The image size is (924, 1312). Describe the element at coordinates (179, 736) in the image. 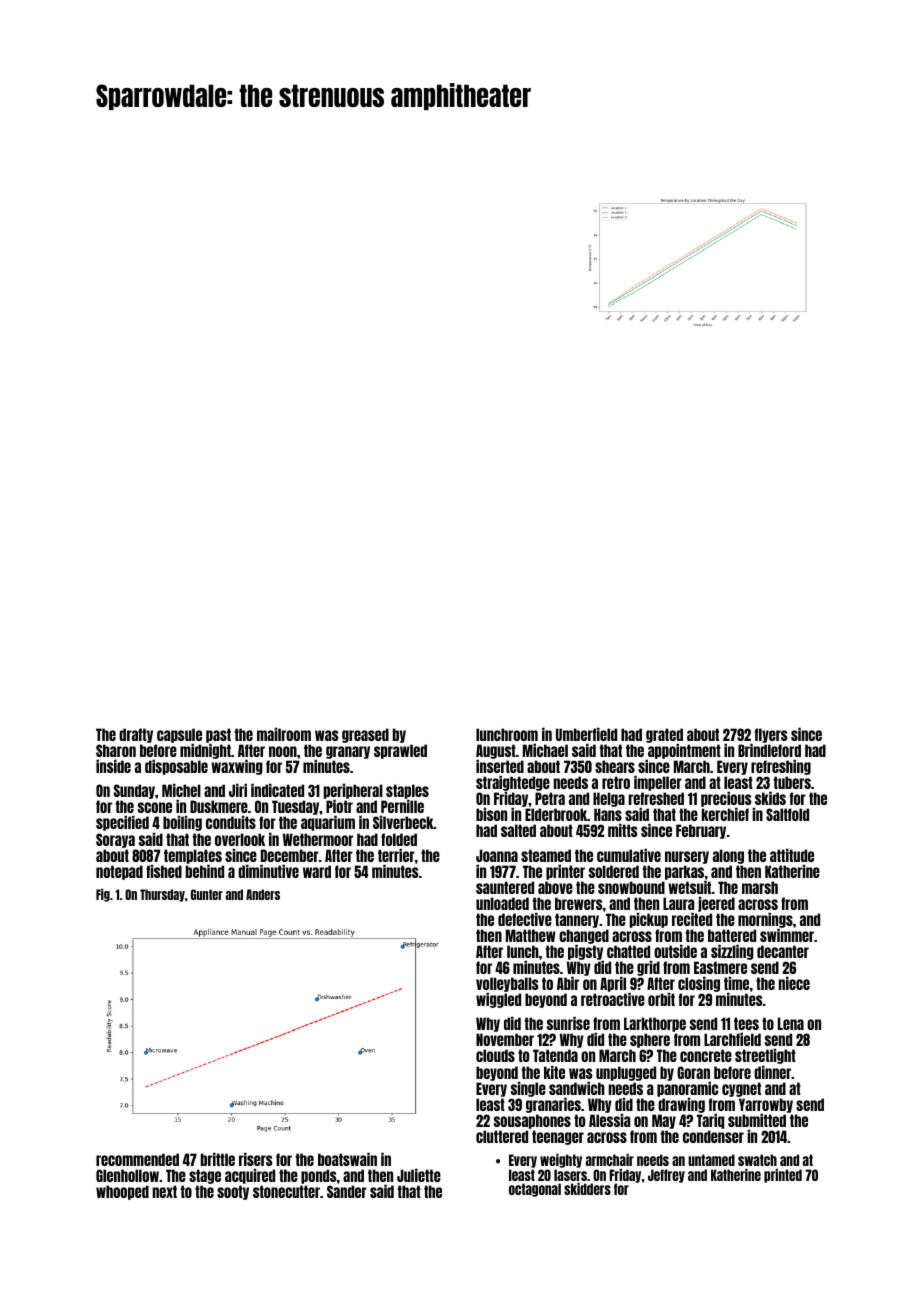

I see `capsule` at that location.
